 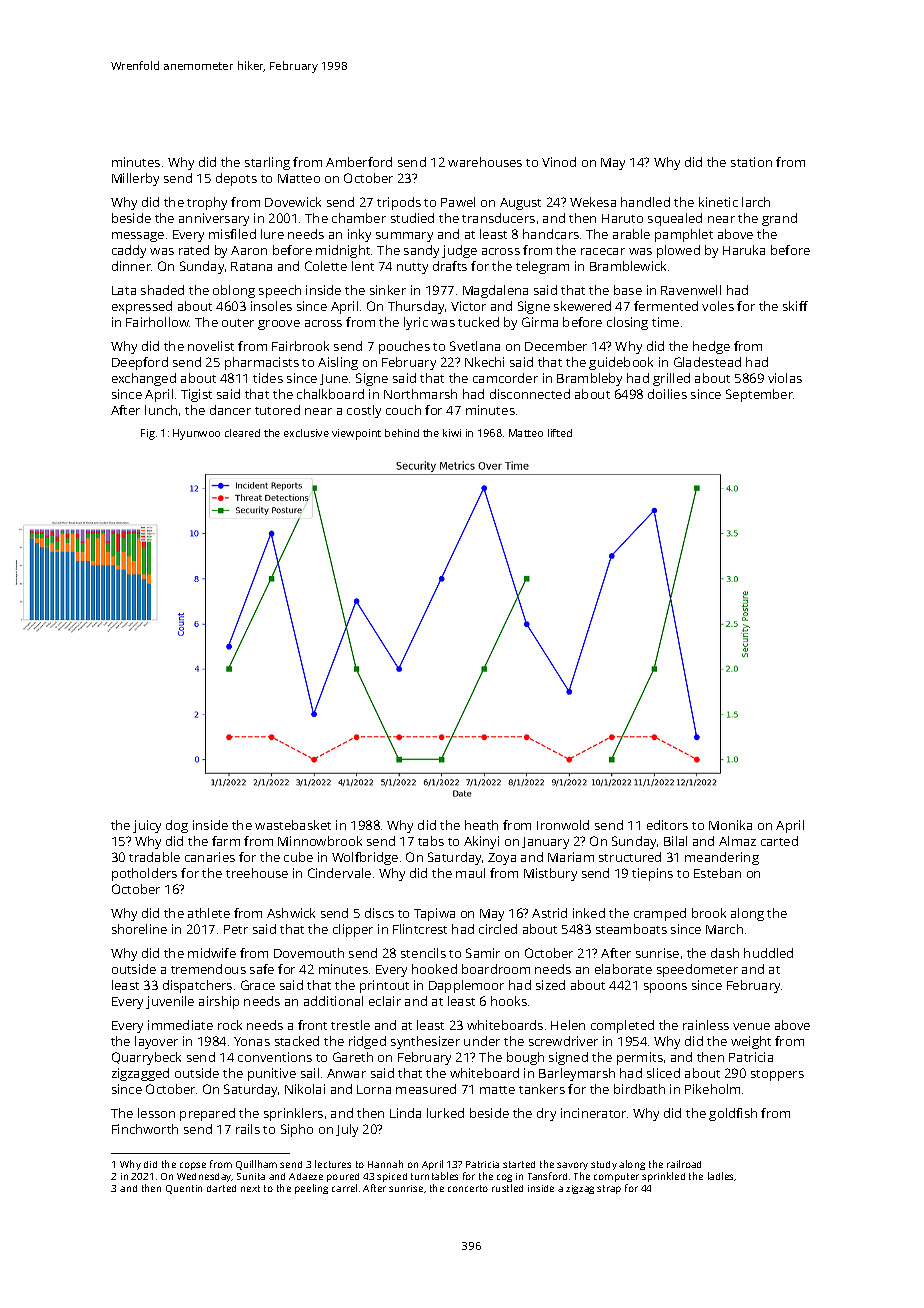 What do you see at coordinates (365, 858) in the document?
I see `Wolfbridge` at bounding box center [365, 858].
